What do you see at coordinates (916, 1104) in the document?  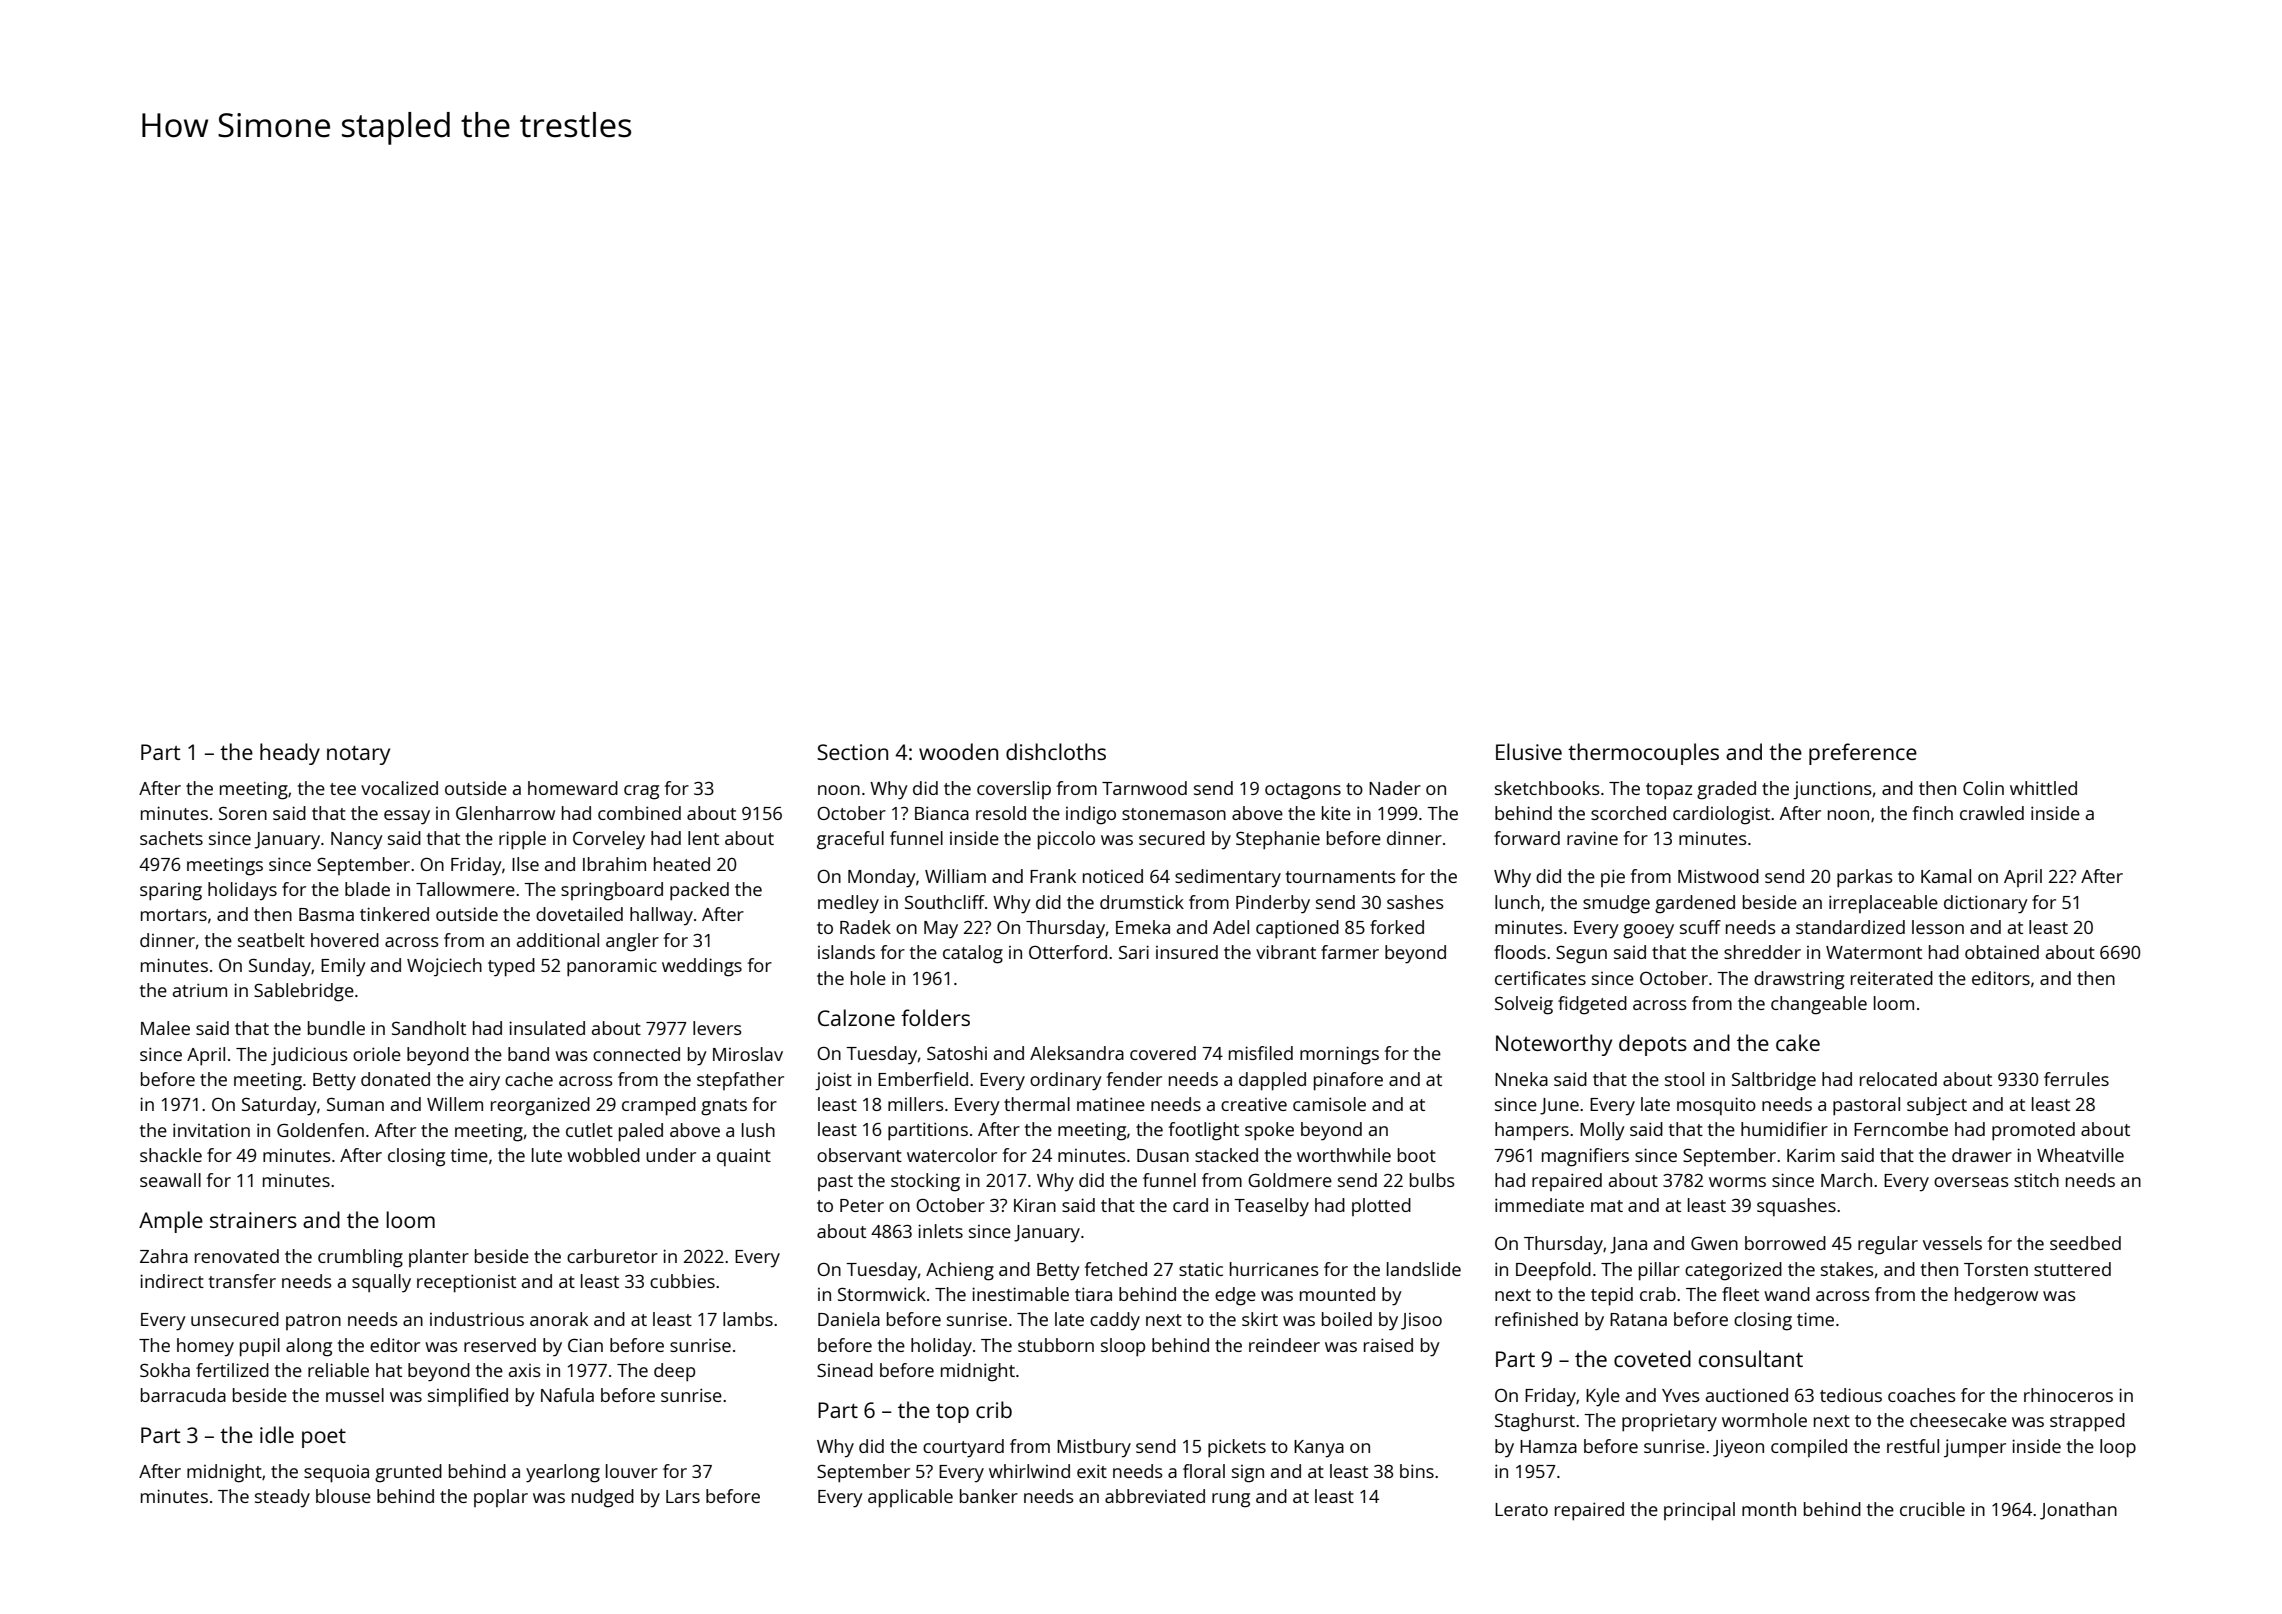 I see `millers` at bounding box center [916, 1104].
